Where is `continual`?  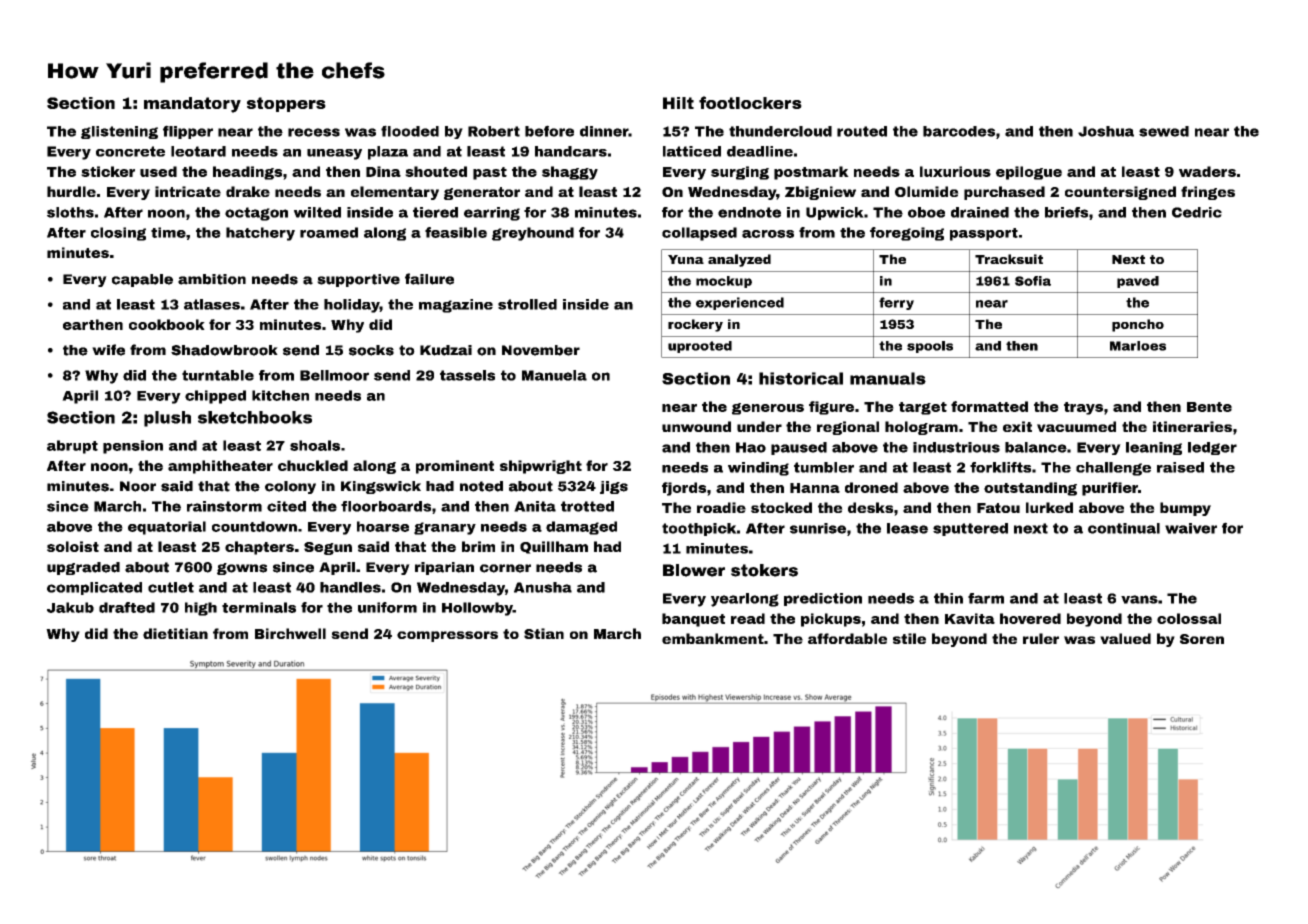 continual is located at coordinates (1124, 528).
